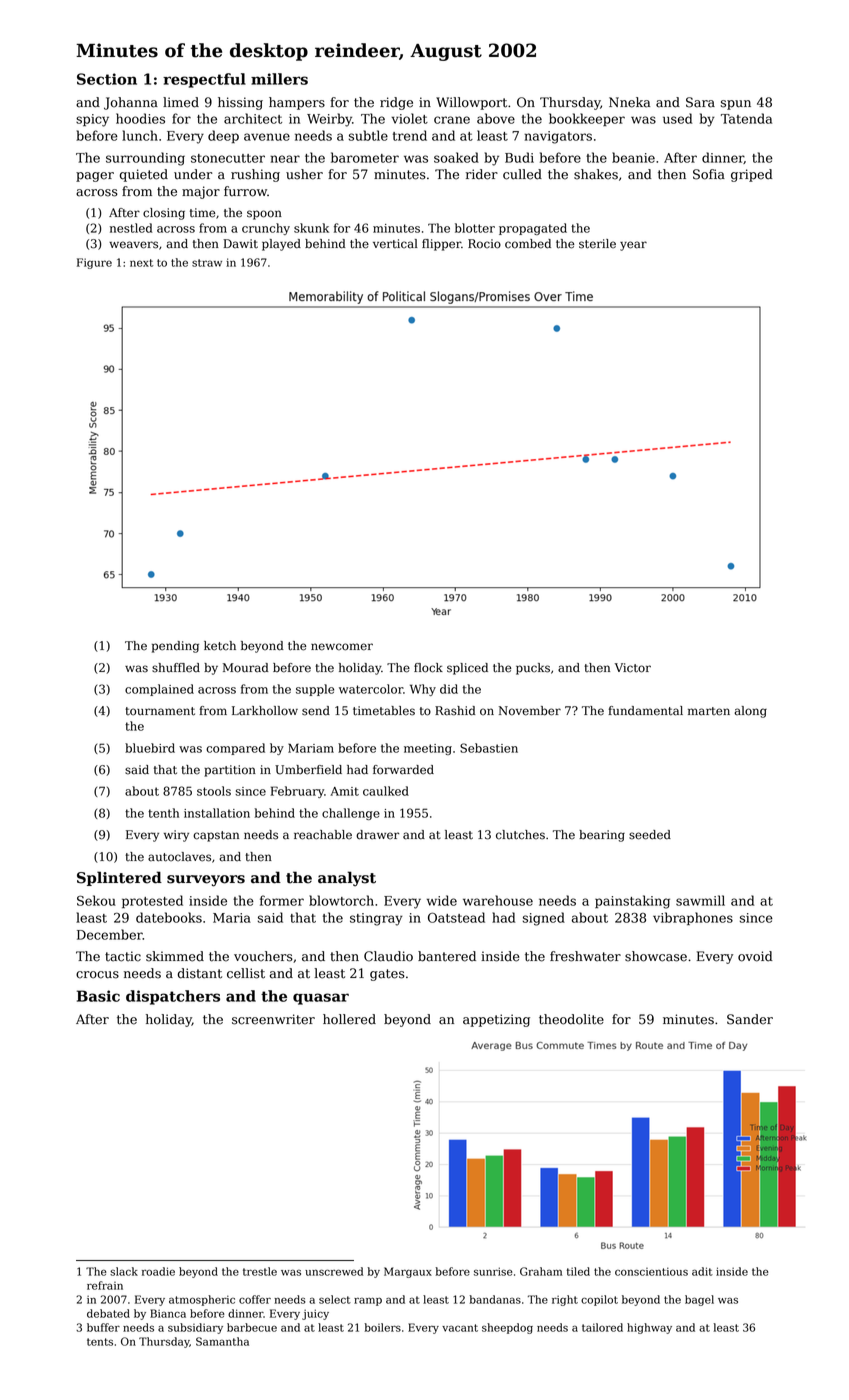 Image resolution: width=849 pixels, height=1400 pixels. Describe the element at coordinates (341, 900) in the document. I see `blowtorch` at that location.
